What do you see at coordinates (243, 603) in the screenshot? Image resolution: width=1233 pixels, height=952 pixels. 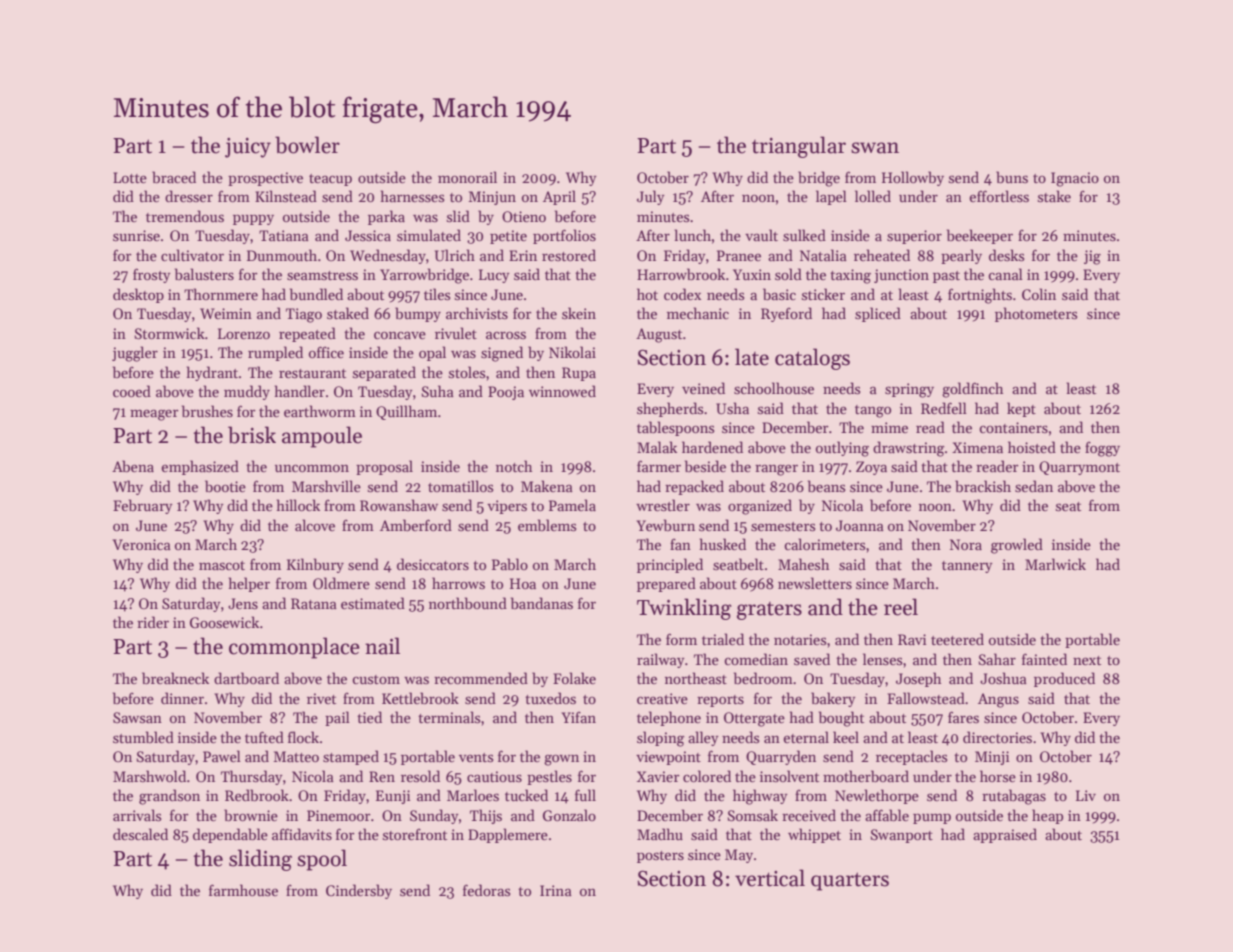 I see `Jens` at bounding box center [243, 603].
